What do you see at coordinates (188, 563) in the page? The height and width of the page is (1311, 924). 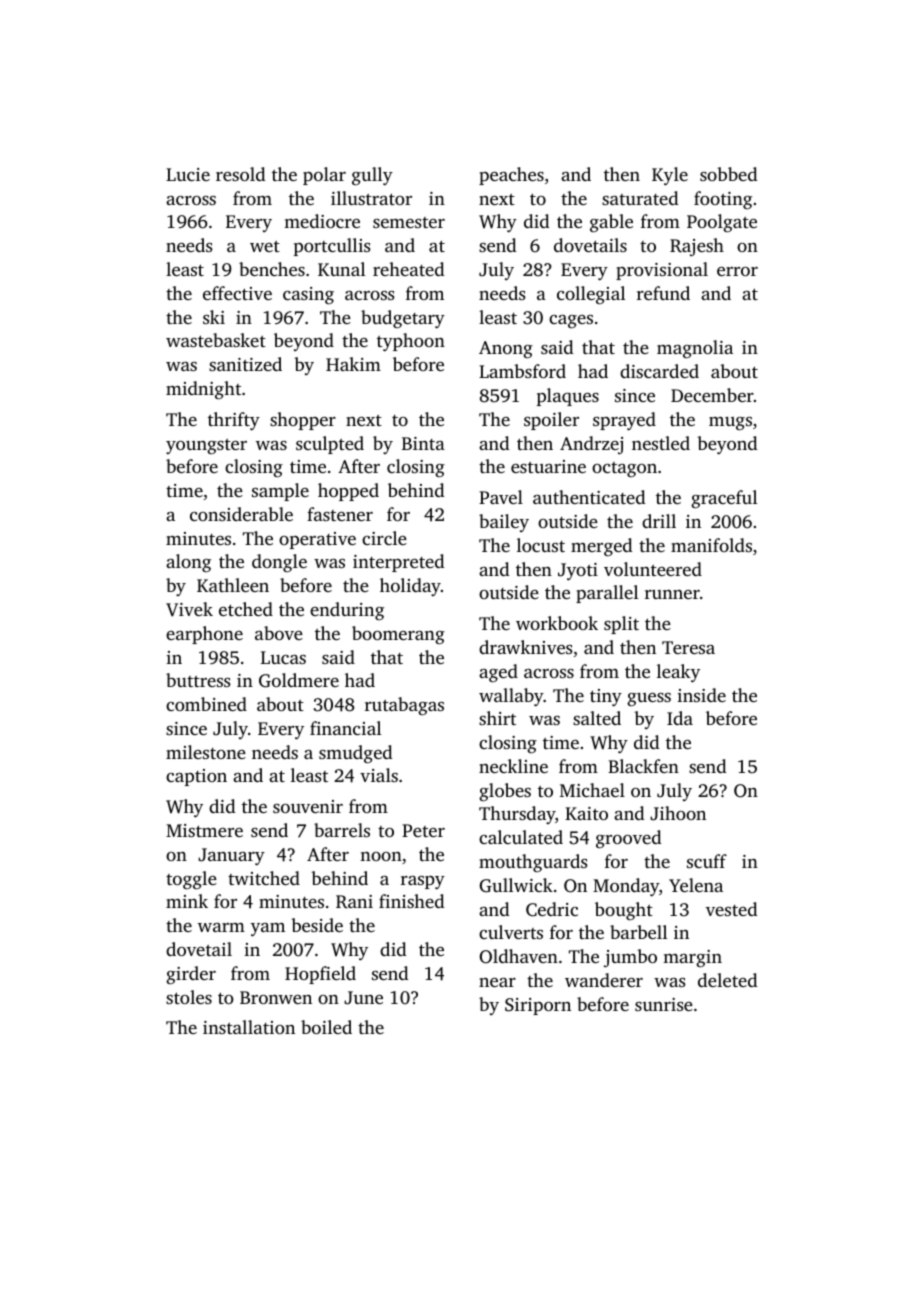 I see `along` at bounding box center [188, 563].
